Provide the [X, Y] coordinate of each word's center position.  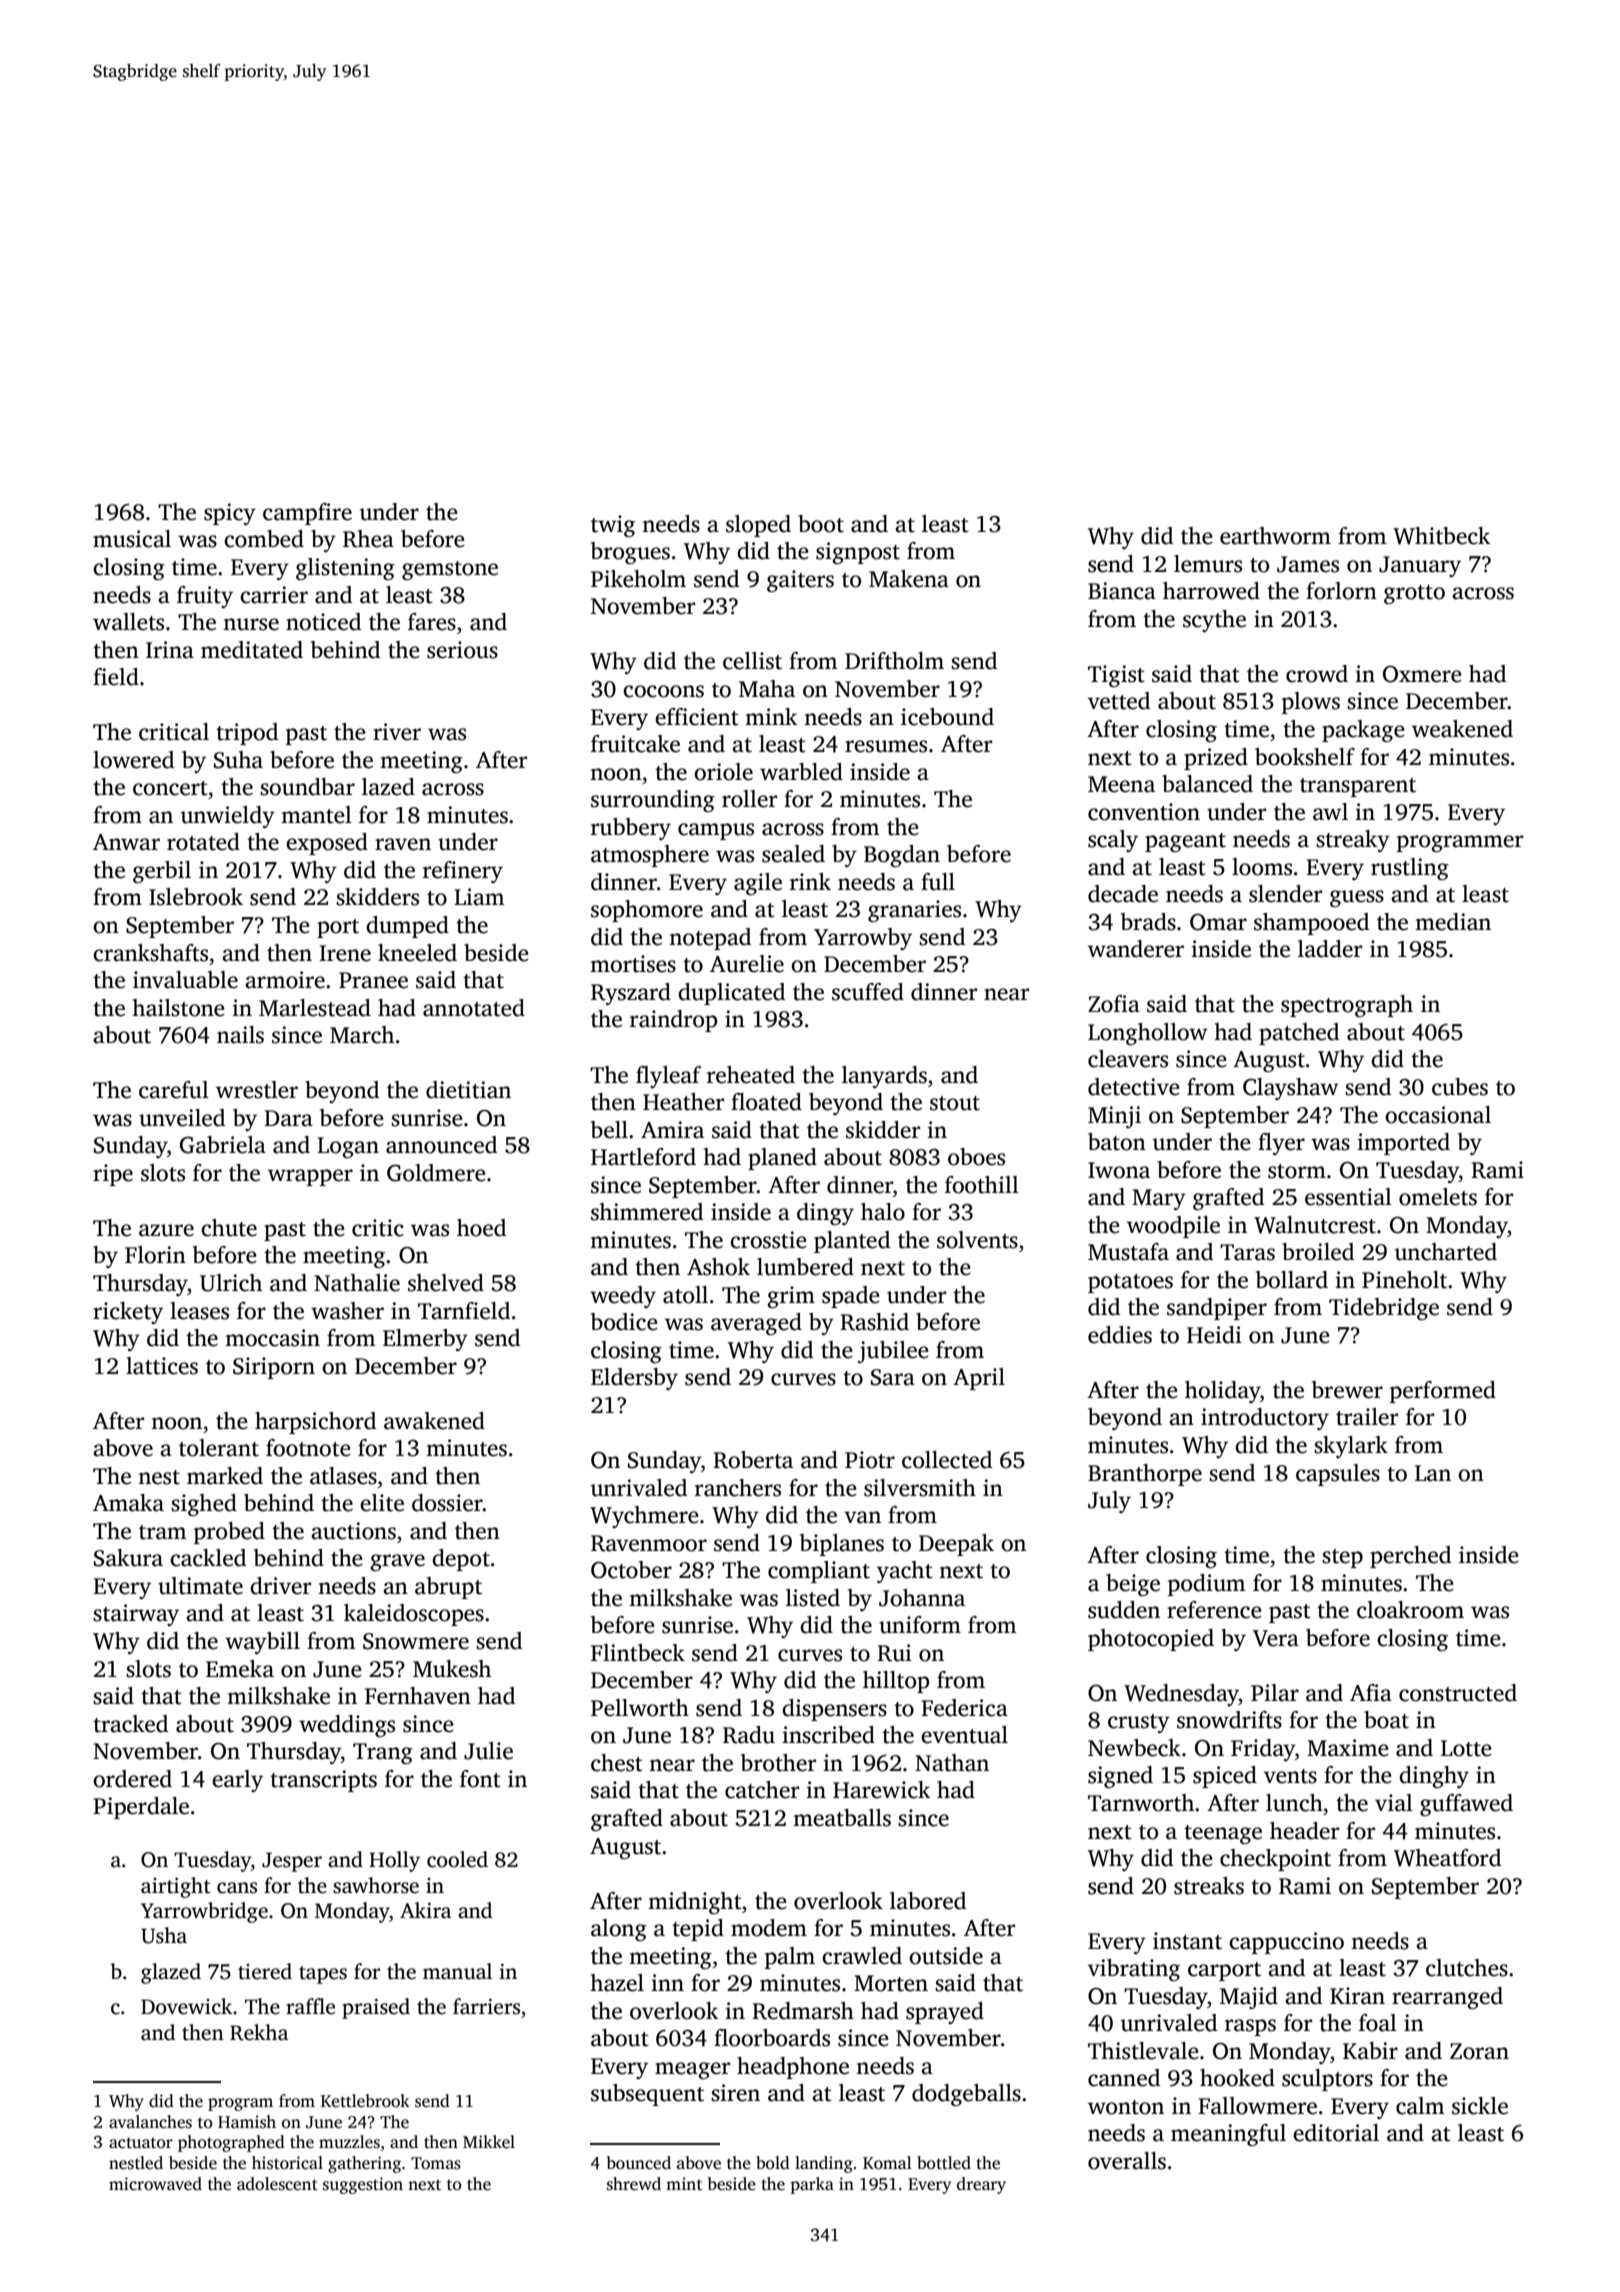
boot [821, 524]
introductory [1265, 1419]
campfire [307, 514]
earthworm [1275, 536]
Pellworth [640, 1708]
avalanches [150, 2122]
